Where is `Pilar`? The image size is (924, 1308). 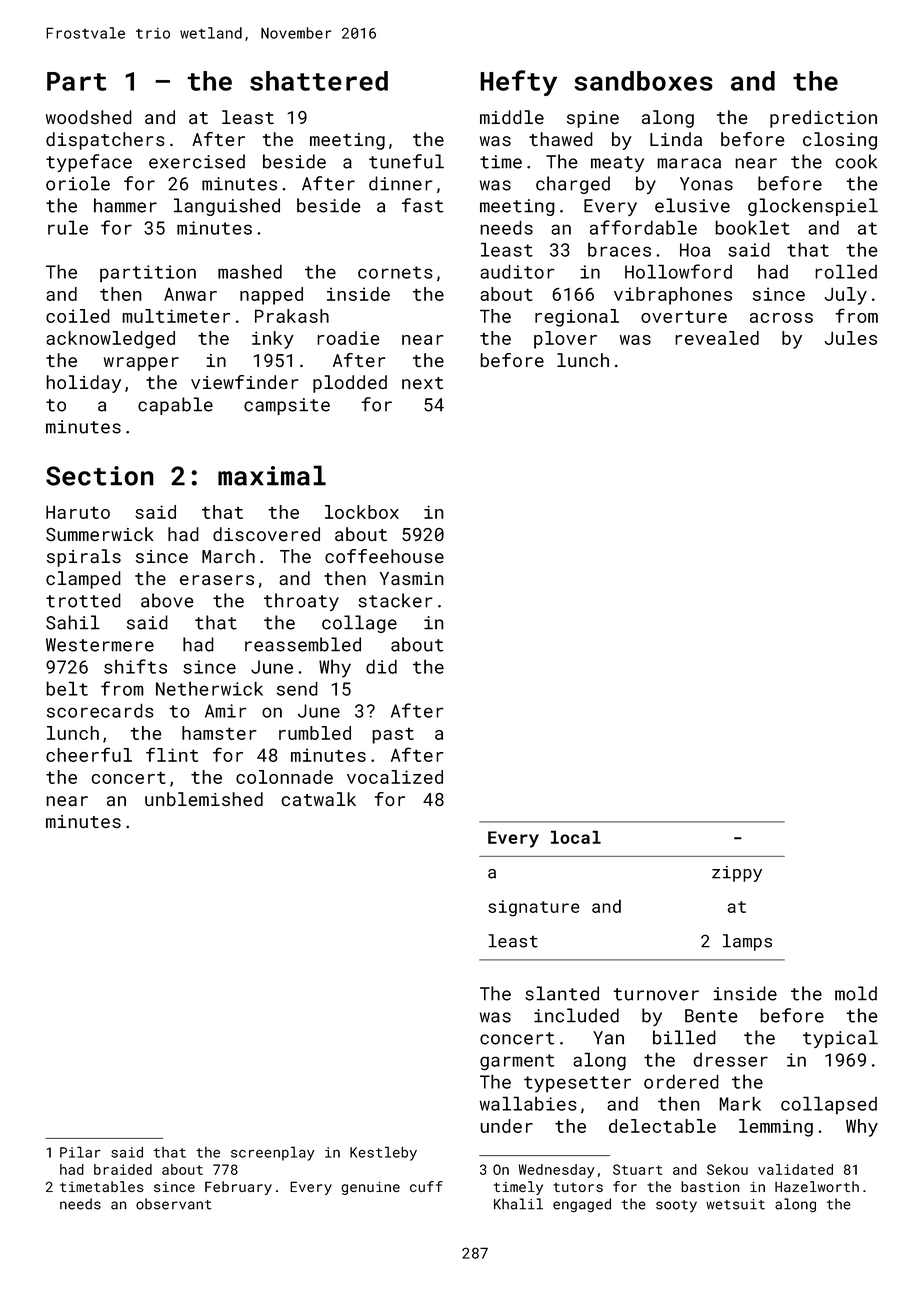
Pilar is located at coordinates (80, 1152).
